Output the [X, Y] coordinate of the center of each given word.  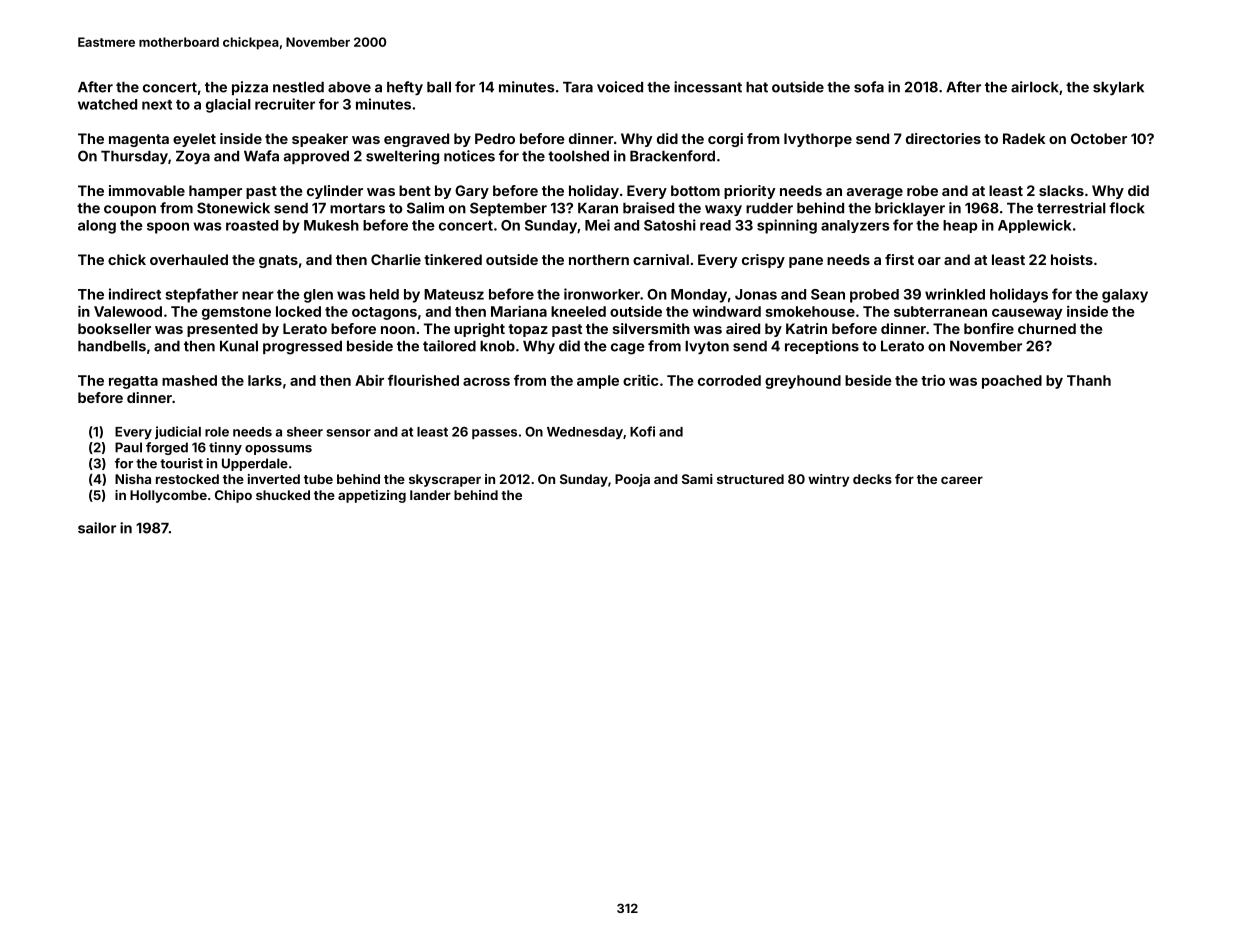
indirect [135, 294]
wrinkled [955, 294]
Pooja [632, 480]
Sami [697, 479]
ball [439, 87]
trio [933, 380]
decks [872, 479]
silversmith [651, 328]
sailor [97, 528]
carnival [661, 259]
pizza [250, 88]
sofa [869, 87]
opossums [278, 450]
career [962, 480]
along [97, 227]
